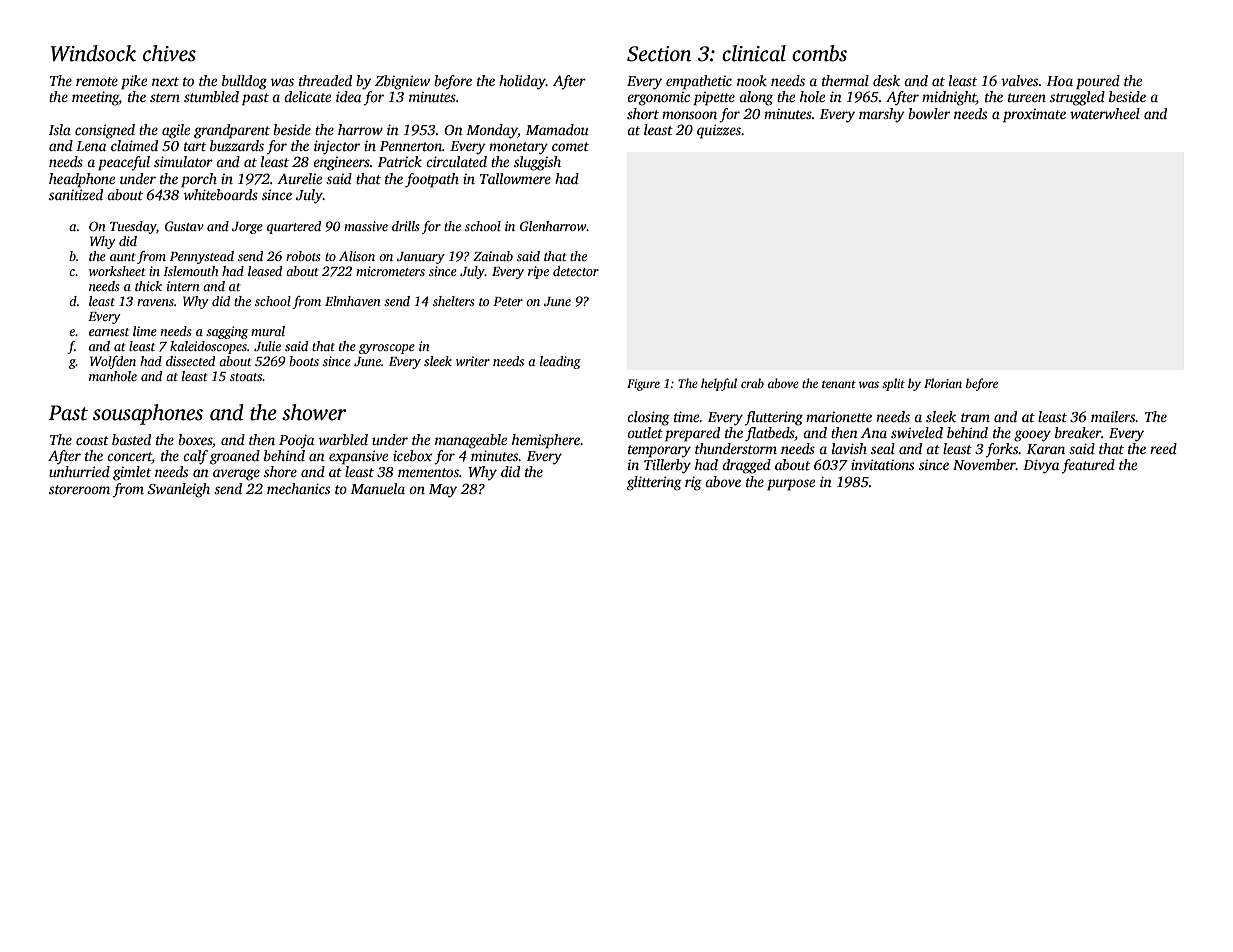  I want to click on injector, so click(337, 147).
